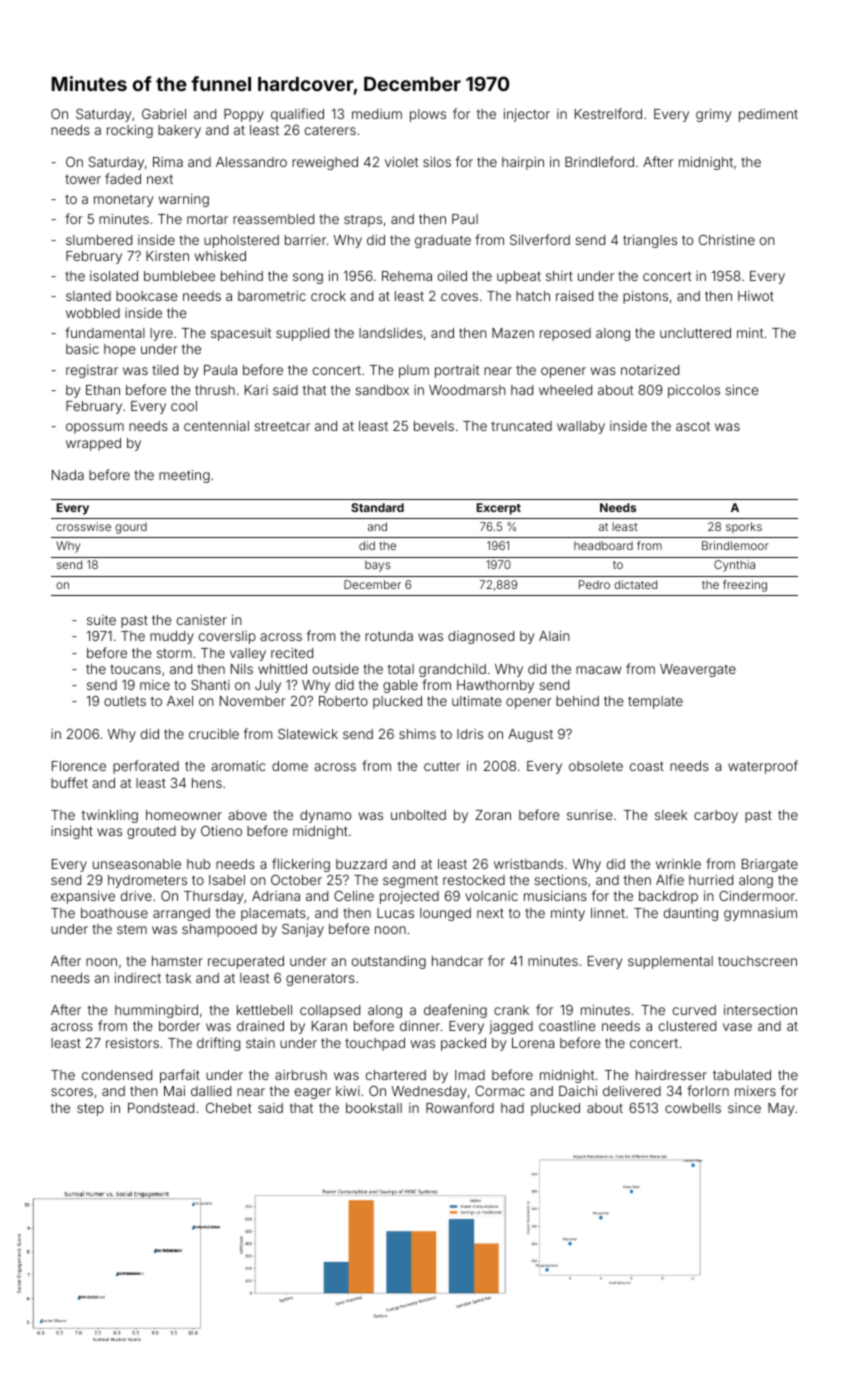  I want to click on grimy, so click(713, 115).
